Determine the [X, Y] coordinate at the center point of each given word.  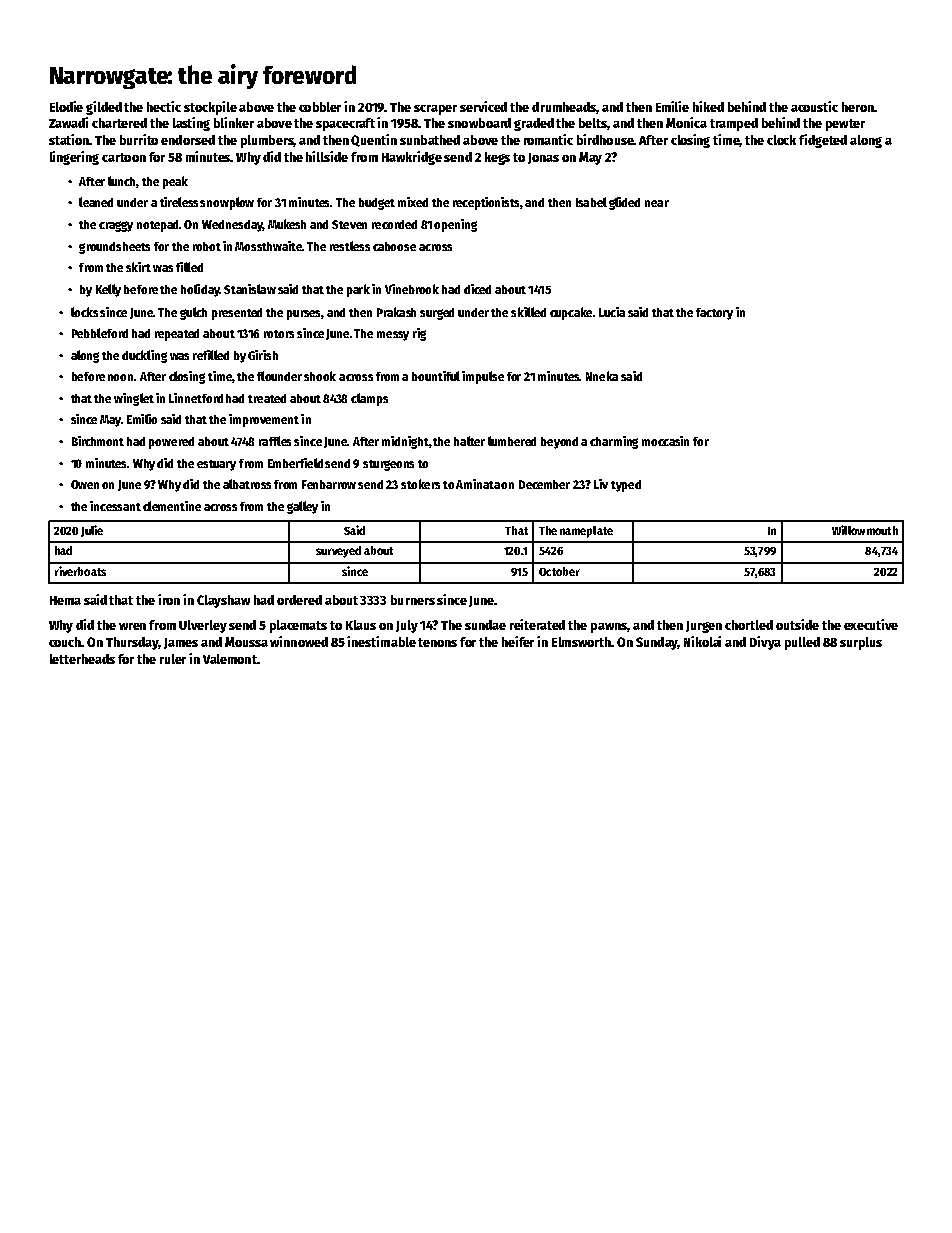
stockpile [210, 108]
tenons [437, 642]
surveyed [338, 552]
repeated [177, 335]
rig [419, 334]
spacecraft [345, 124]
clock [781, 140]
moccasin [665, 441]
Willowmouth [865, 530]
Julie [92, 531]
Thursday [132, 643]
